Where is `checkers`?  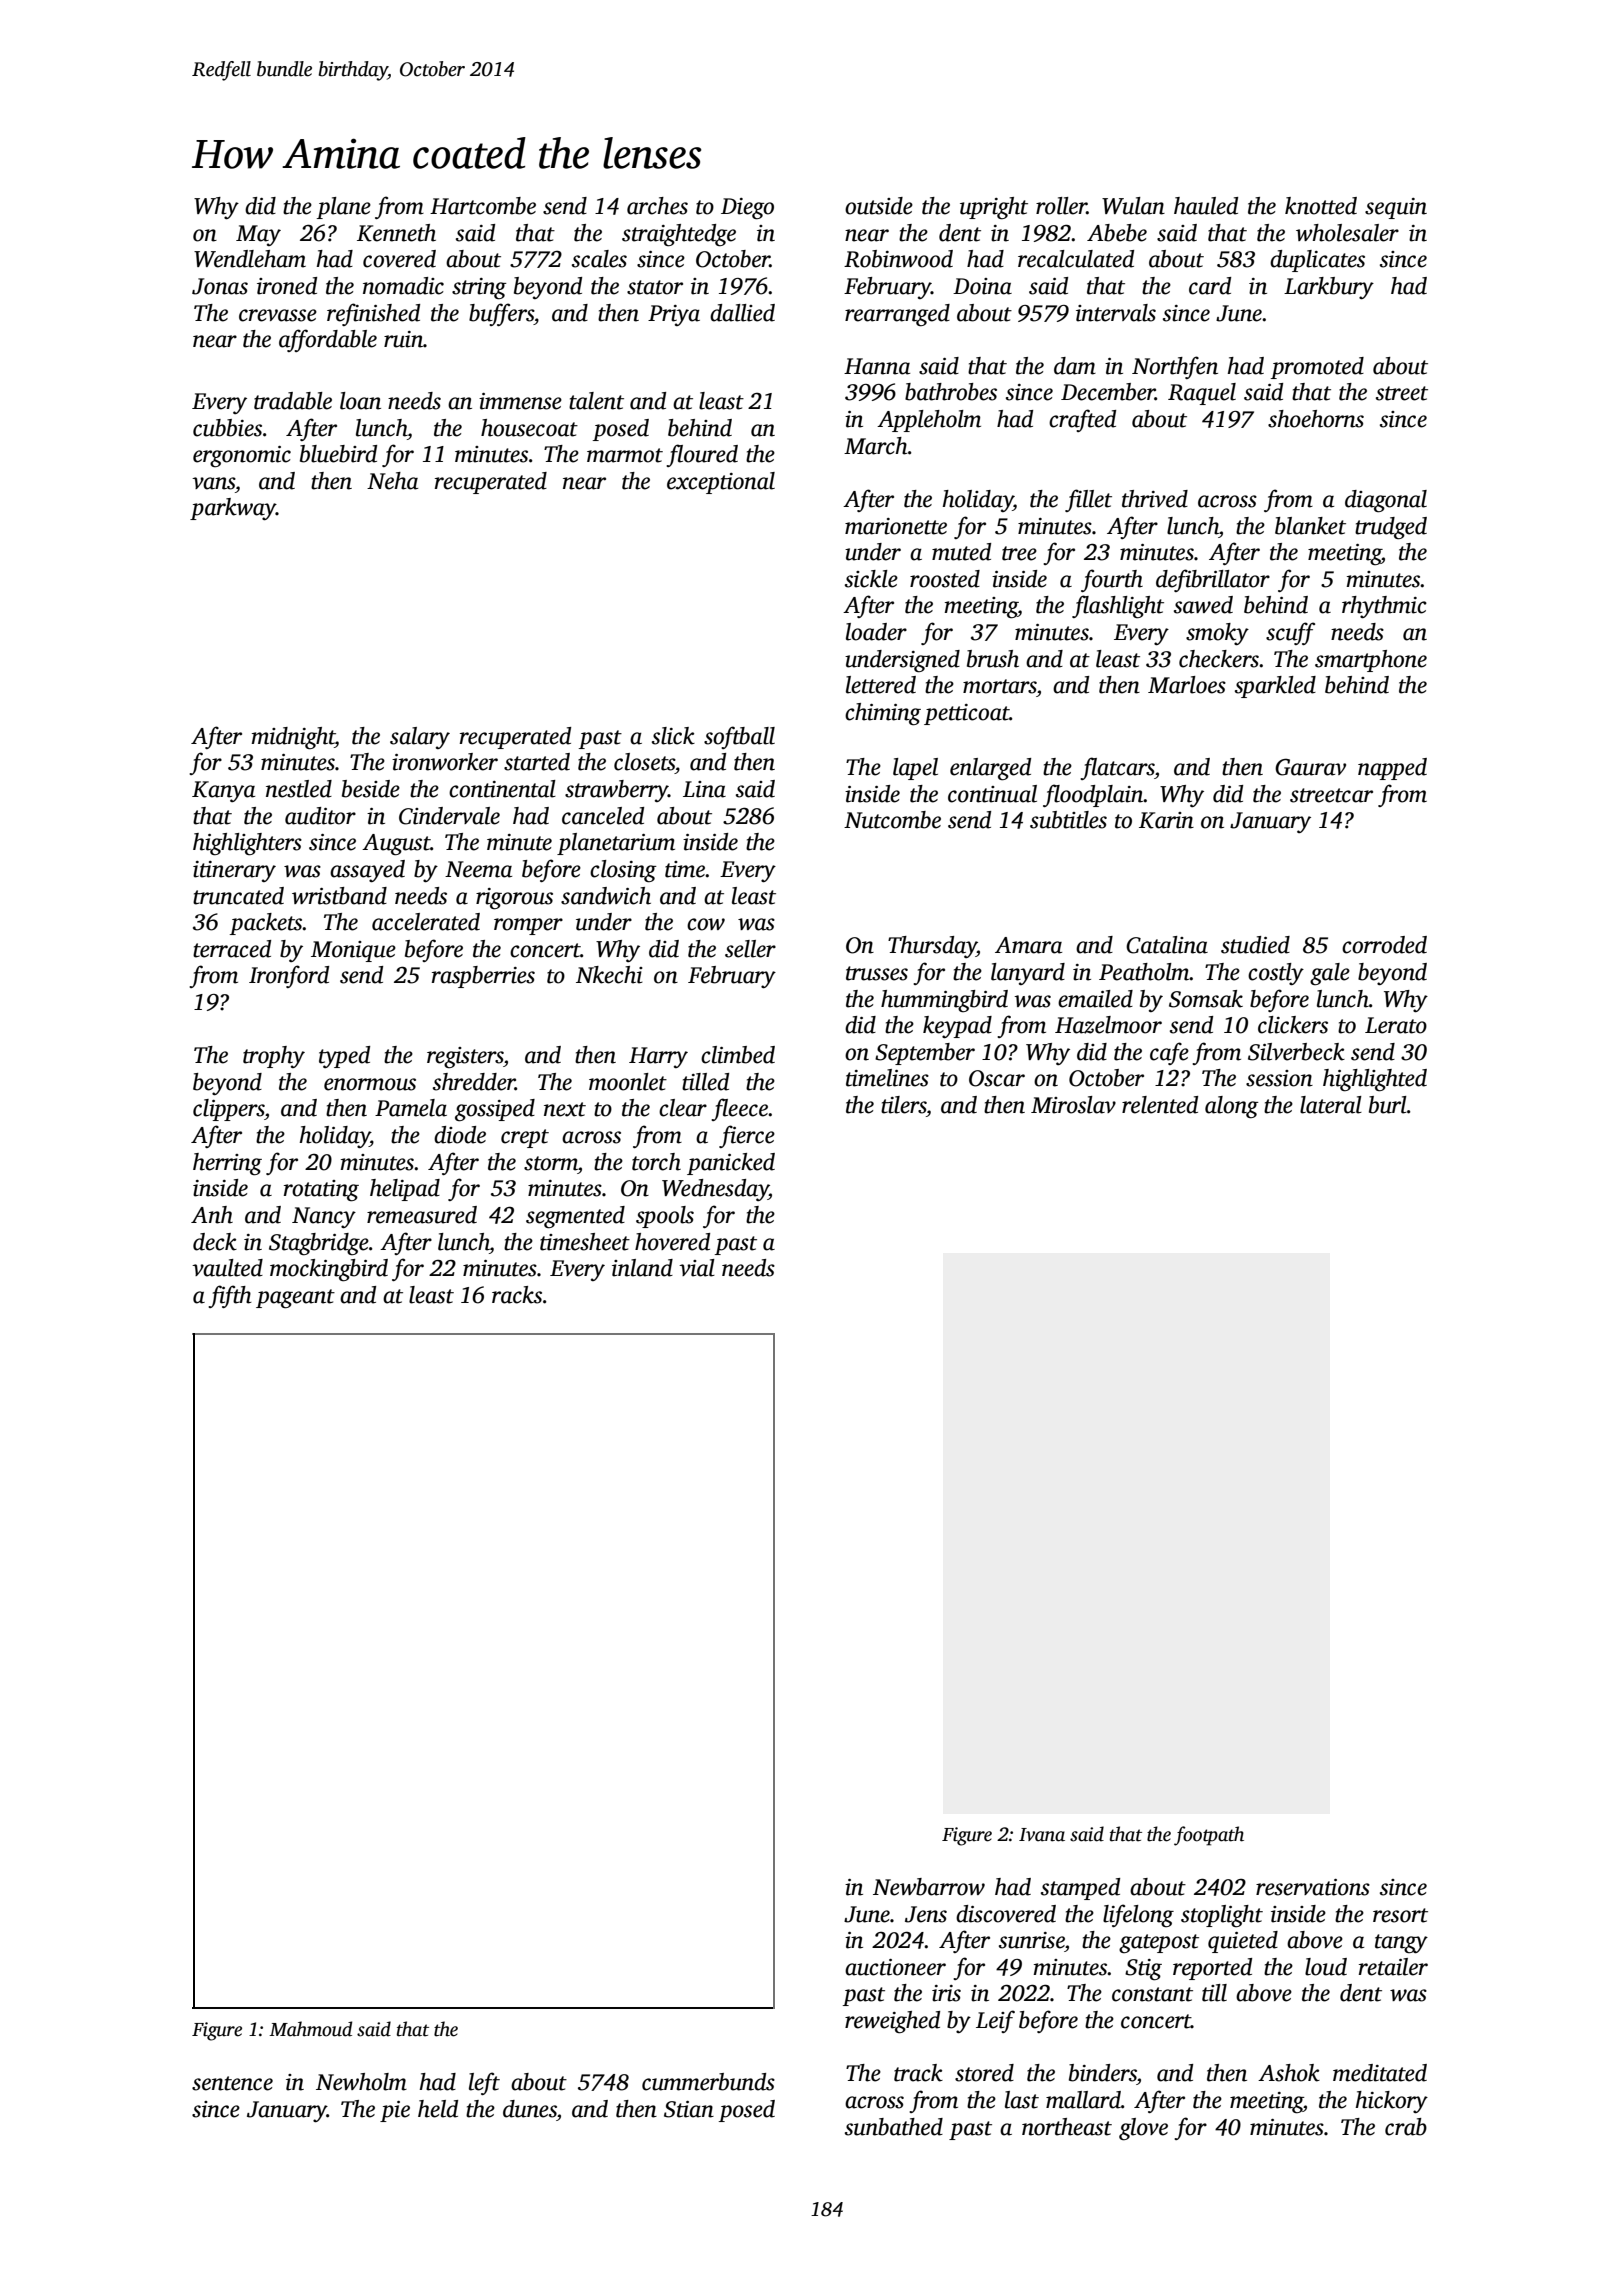
checkers is located at coordinates (1219, 659).
